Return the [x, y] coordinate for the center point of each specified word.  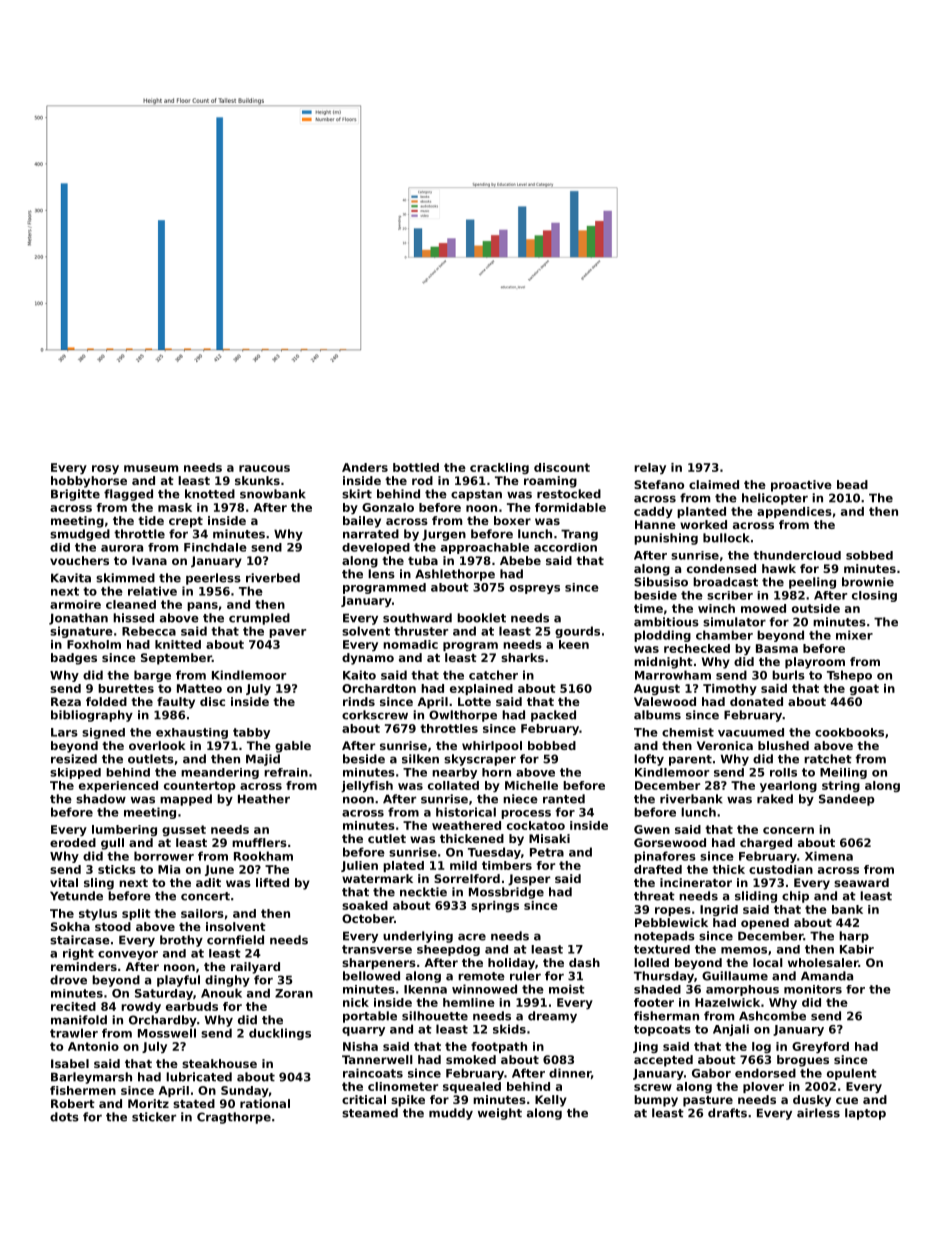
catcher [493, 675]
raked [775, 799]
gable [293, 747]
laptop [865, 1114]
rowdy [141, 1008]
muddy [451, 1114]
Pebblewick [671, 922]
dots [64, 1117]
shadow [101, 799]
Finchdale [215, 547]
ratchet [828, 759]
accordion [565, 547]
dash [584, 962]
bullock [726, 538]
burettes [126, 688]
